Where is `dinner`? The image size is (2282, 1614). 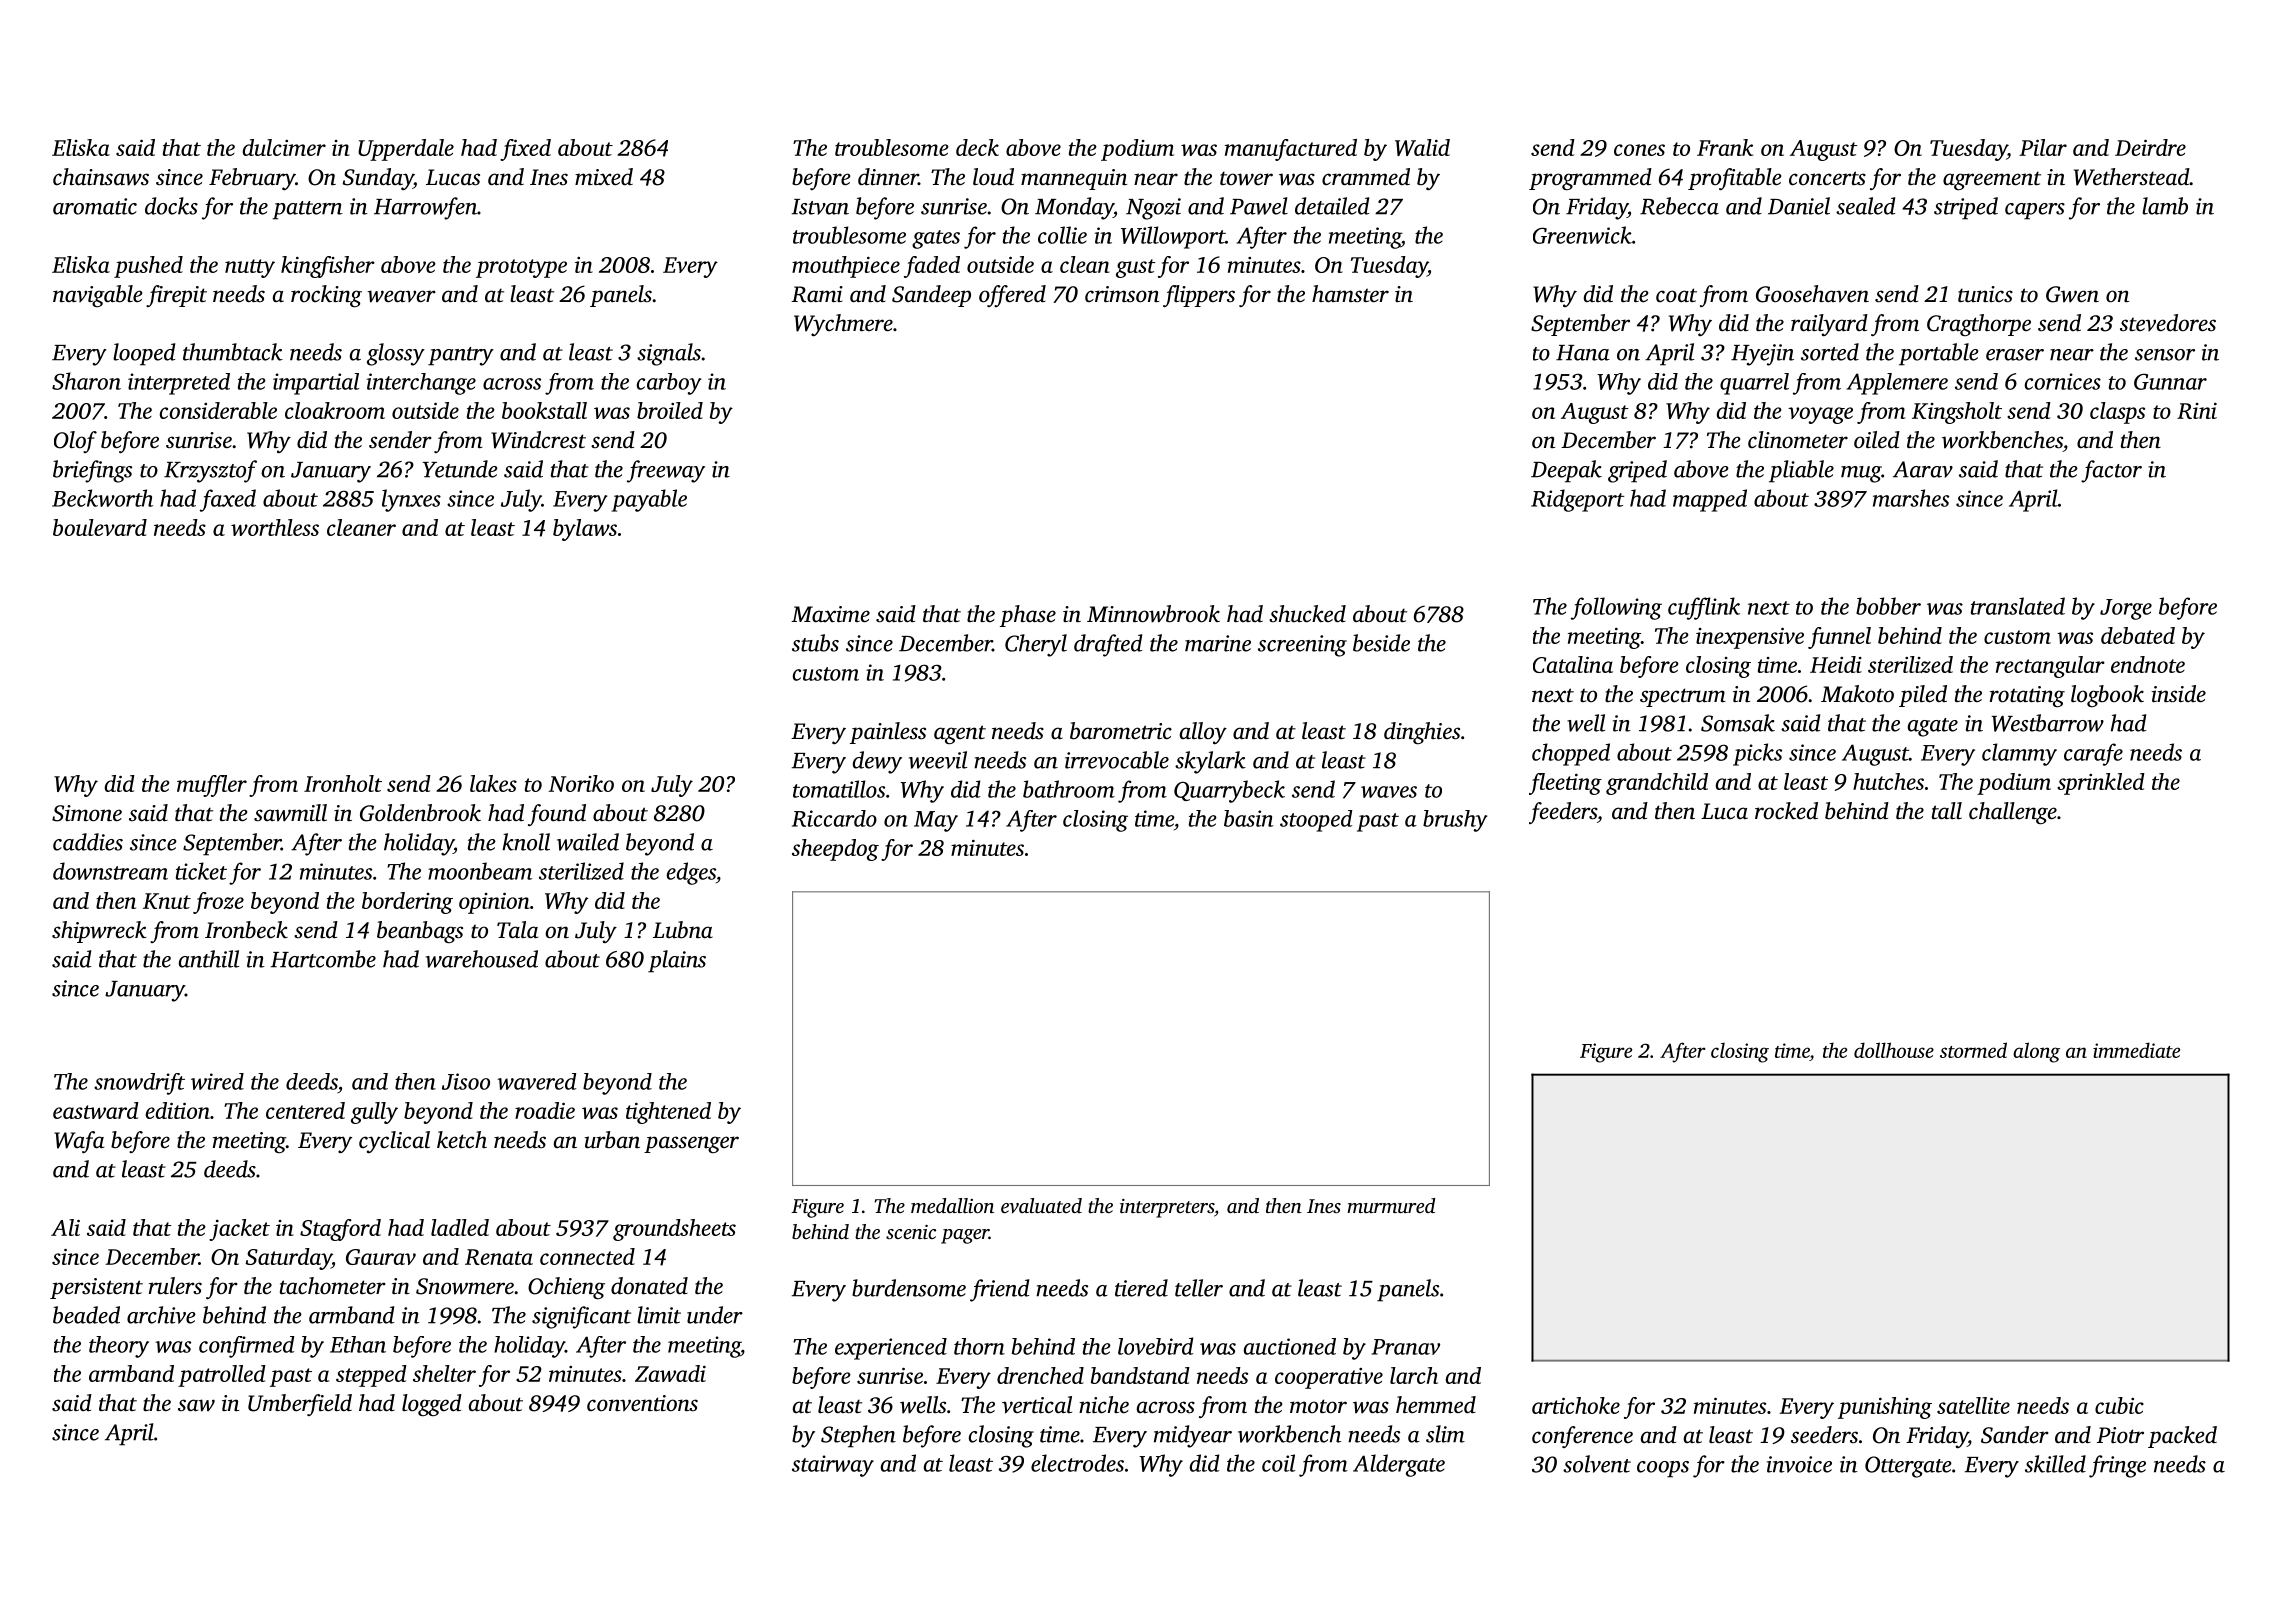
dinner is located at coordinates (888, 177).
